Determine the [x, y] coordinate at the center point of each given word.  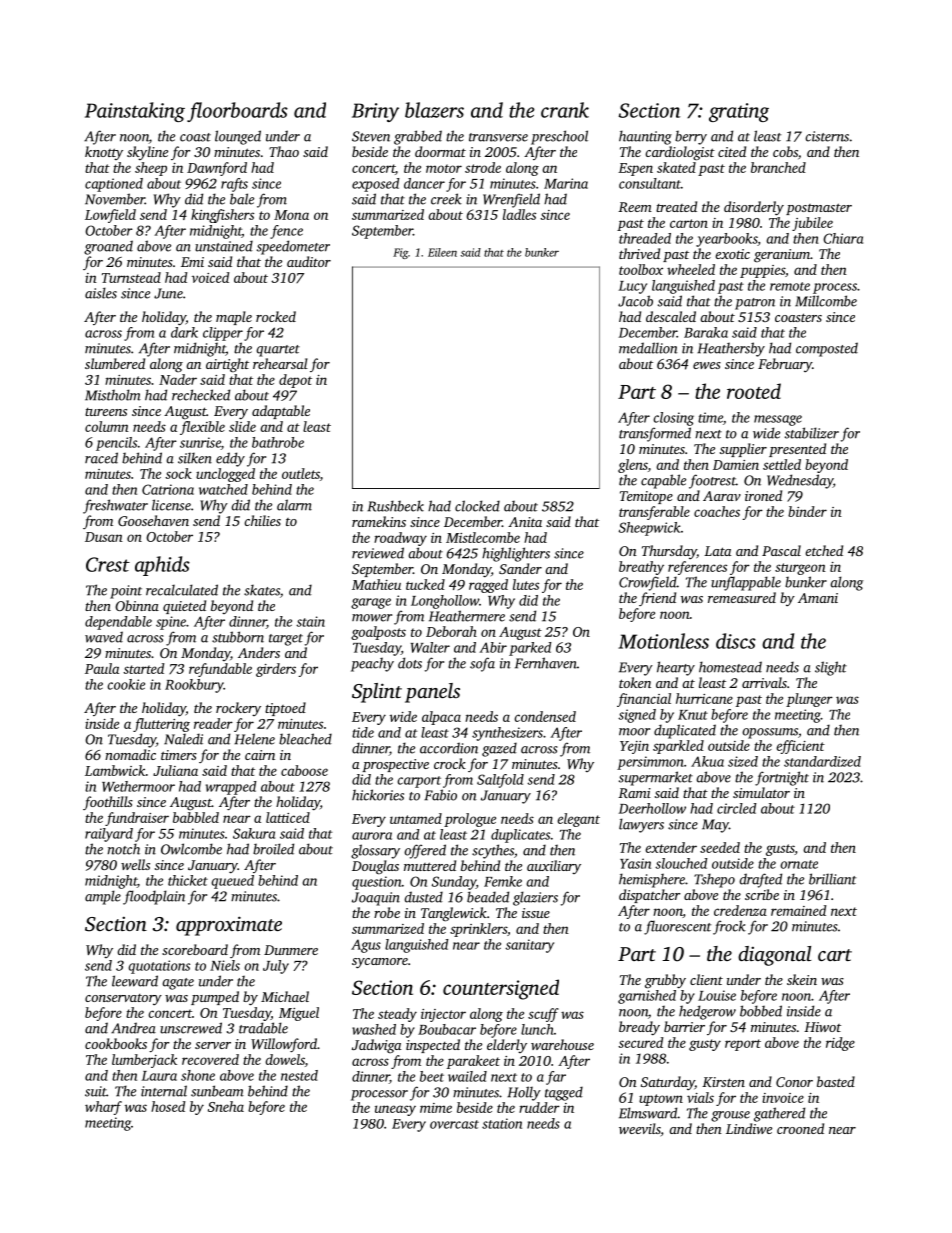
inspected [433, 1046]
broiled [273, 849]
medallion [648, 348]
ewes [707, 365]
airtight [227, 365]
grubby [665, 981]
